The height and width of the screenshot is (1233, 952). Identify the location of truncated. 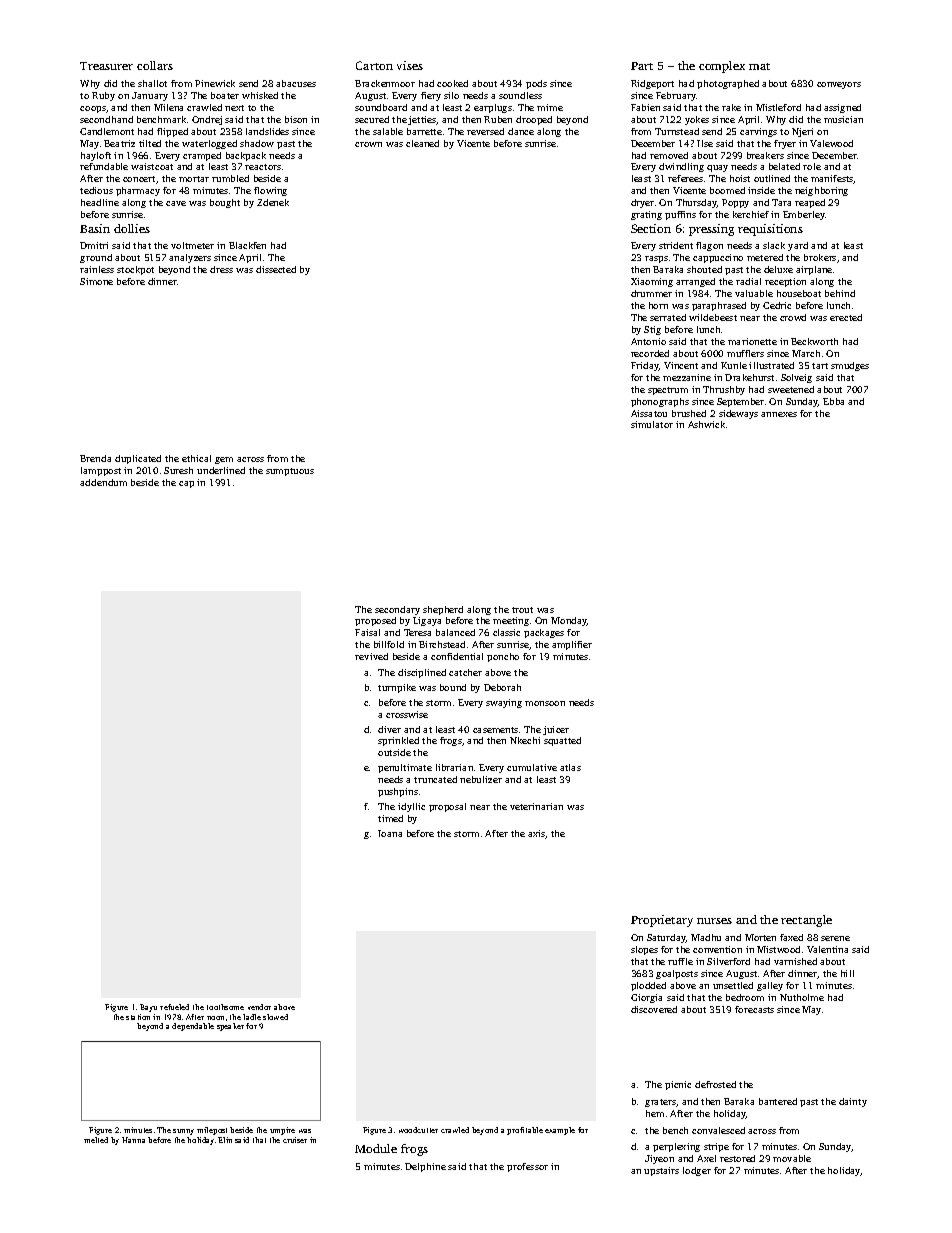
(435, 779).
